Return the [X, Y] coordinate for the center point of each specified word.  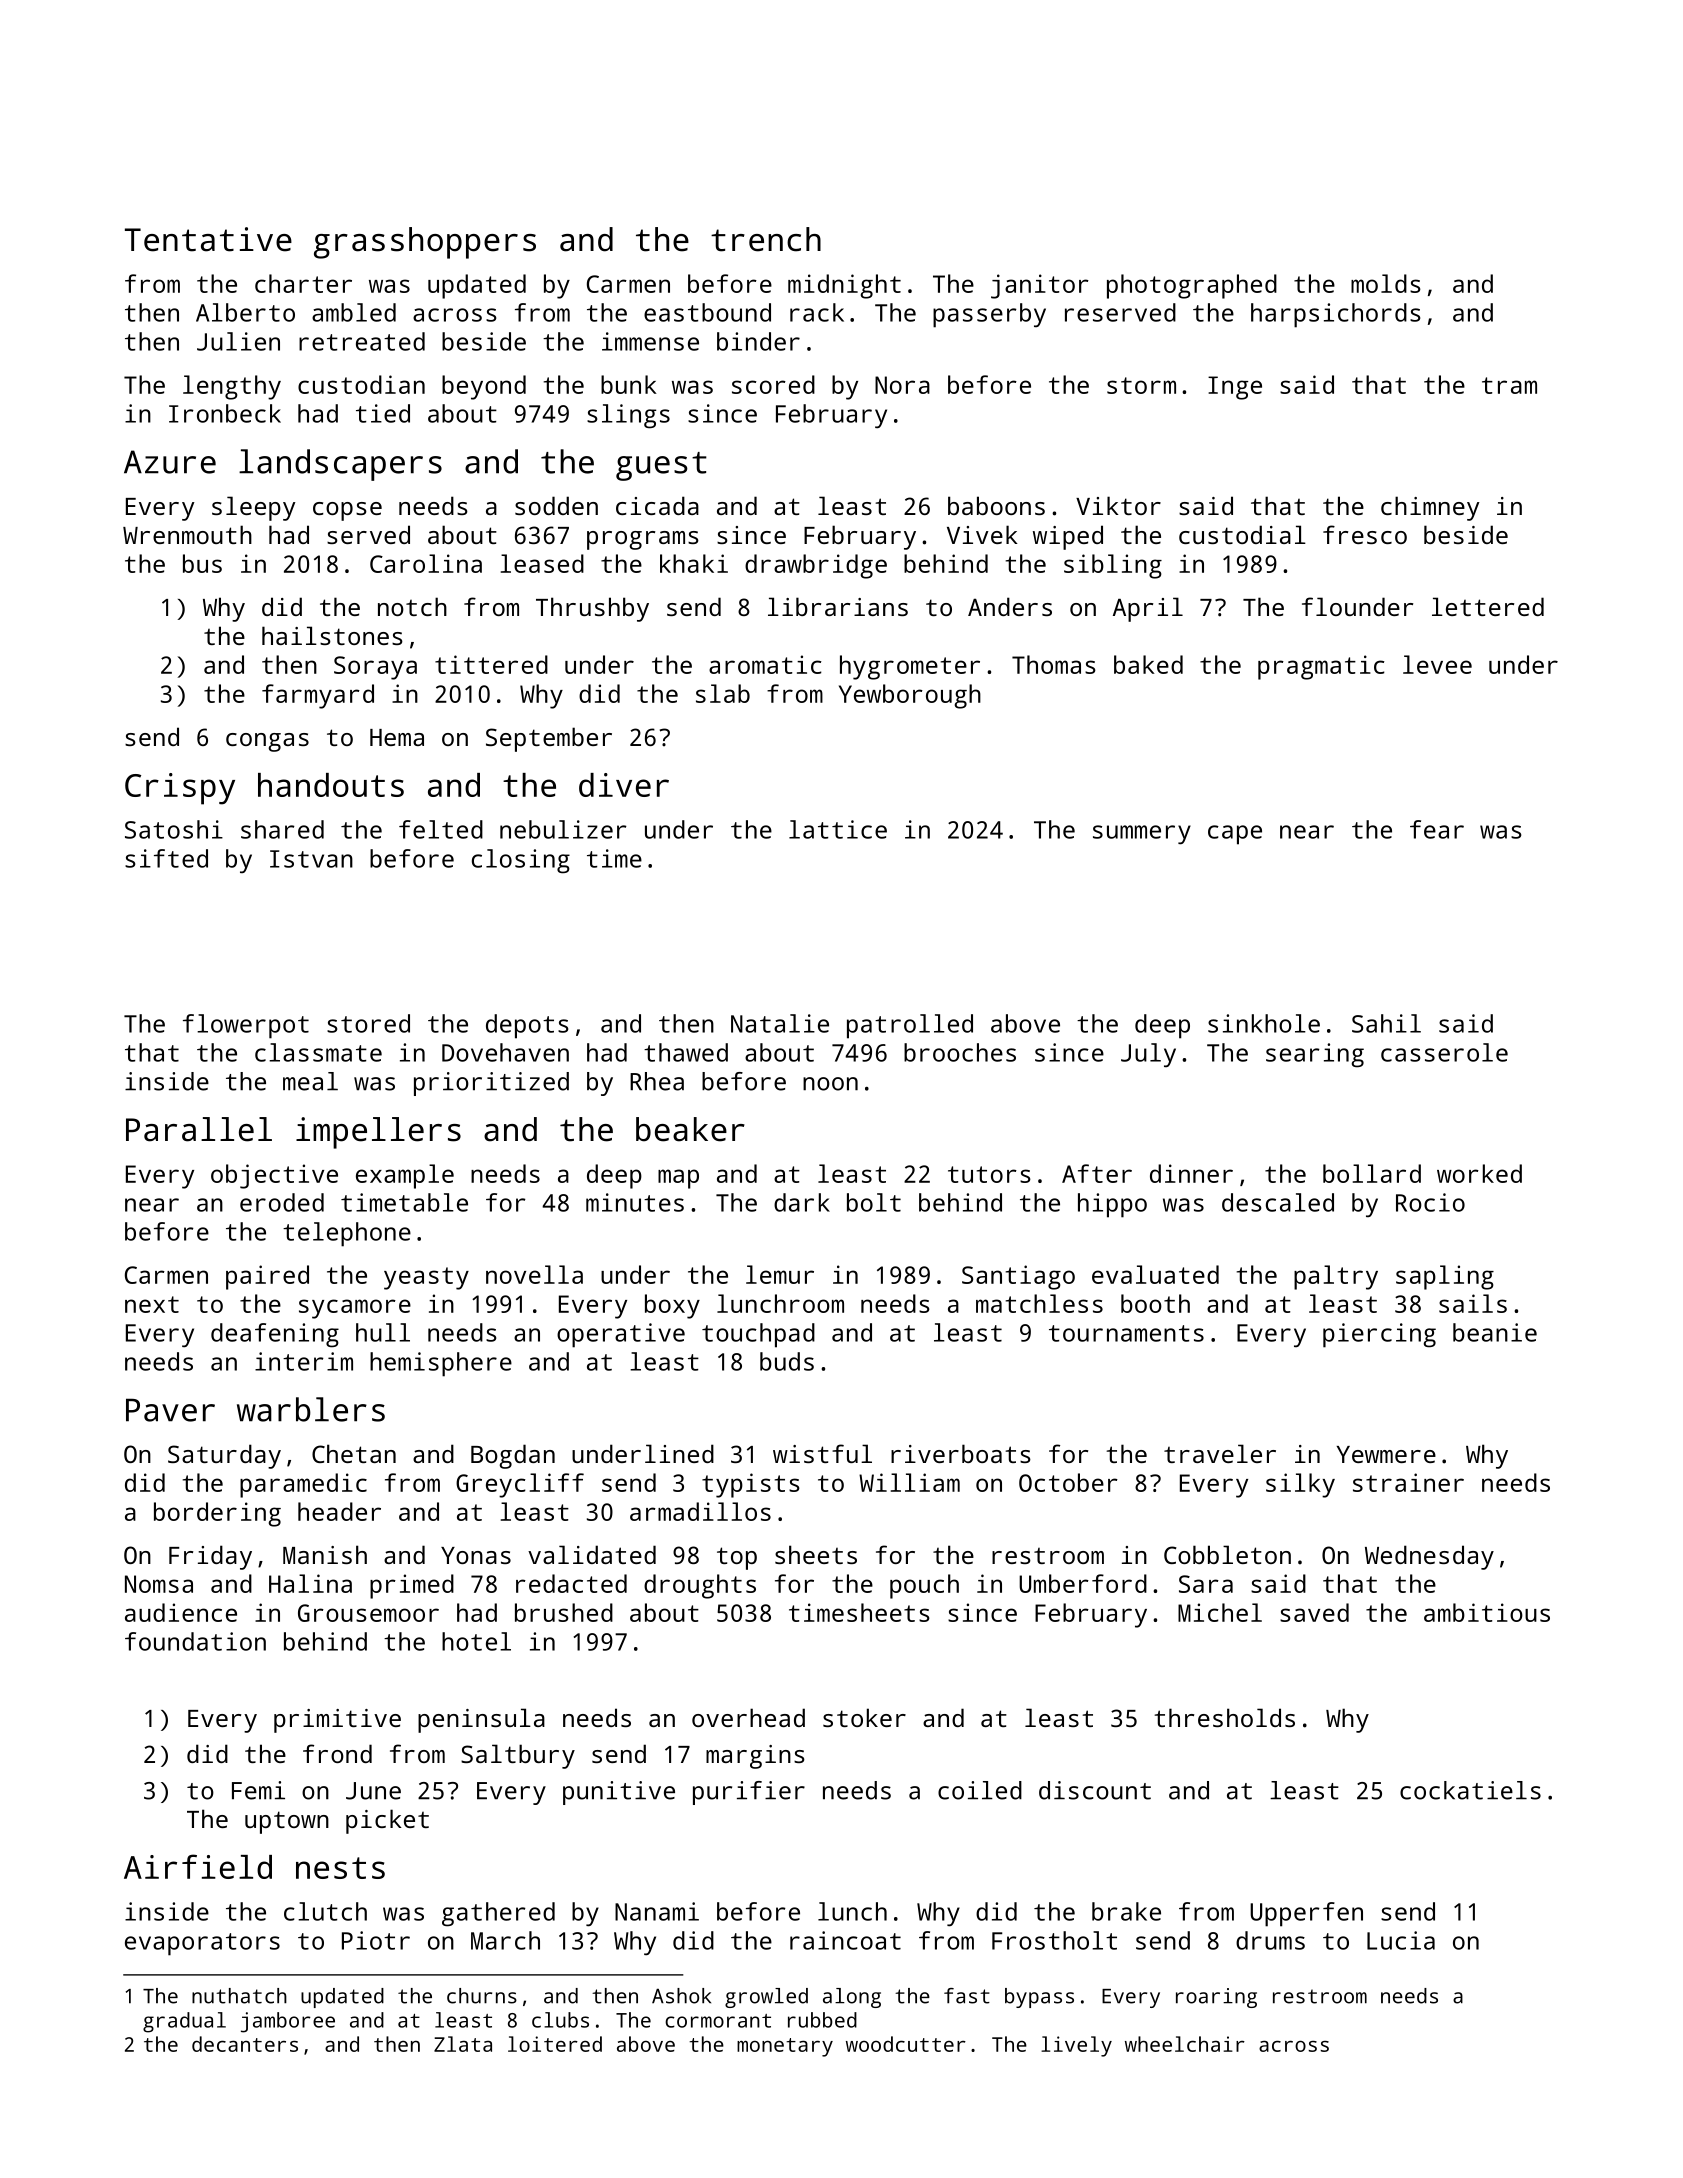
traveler [1220, 1453]
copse [347, 511]
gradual [184, 2022]
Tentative [208, 239]
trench [766, 239]
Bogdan [513, 1456]
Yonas [476, 1555]
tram [1509, 385]
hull [383, 1332]
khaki [694, 563]
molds [1386, 283]
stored [368, 1023]
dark [802, 1202]
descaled [1278, 1202]
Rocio [1430, 1202]
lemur [780, 1274]
